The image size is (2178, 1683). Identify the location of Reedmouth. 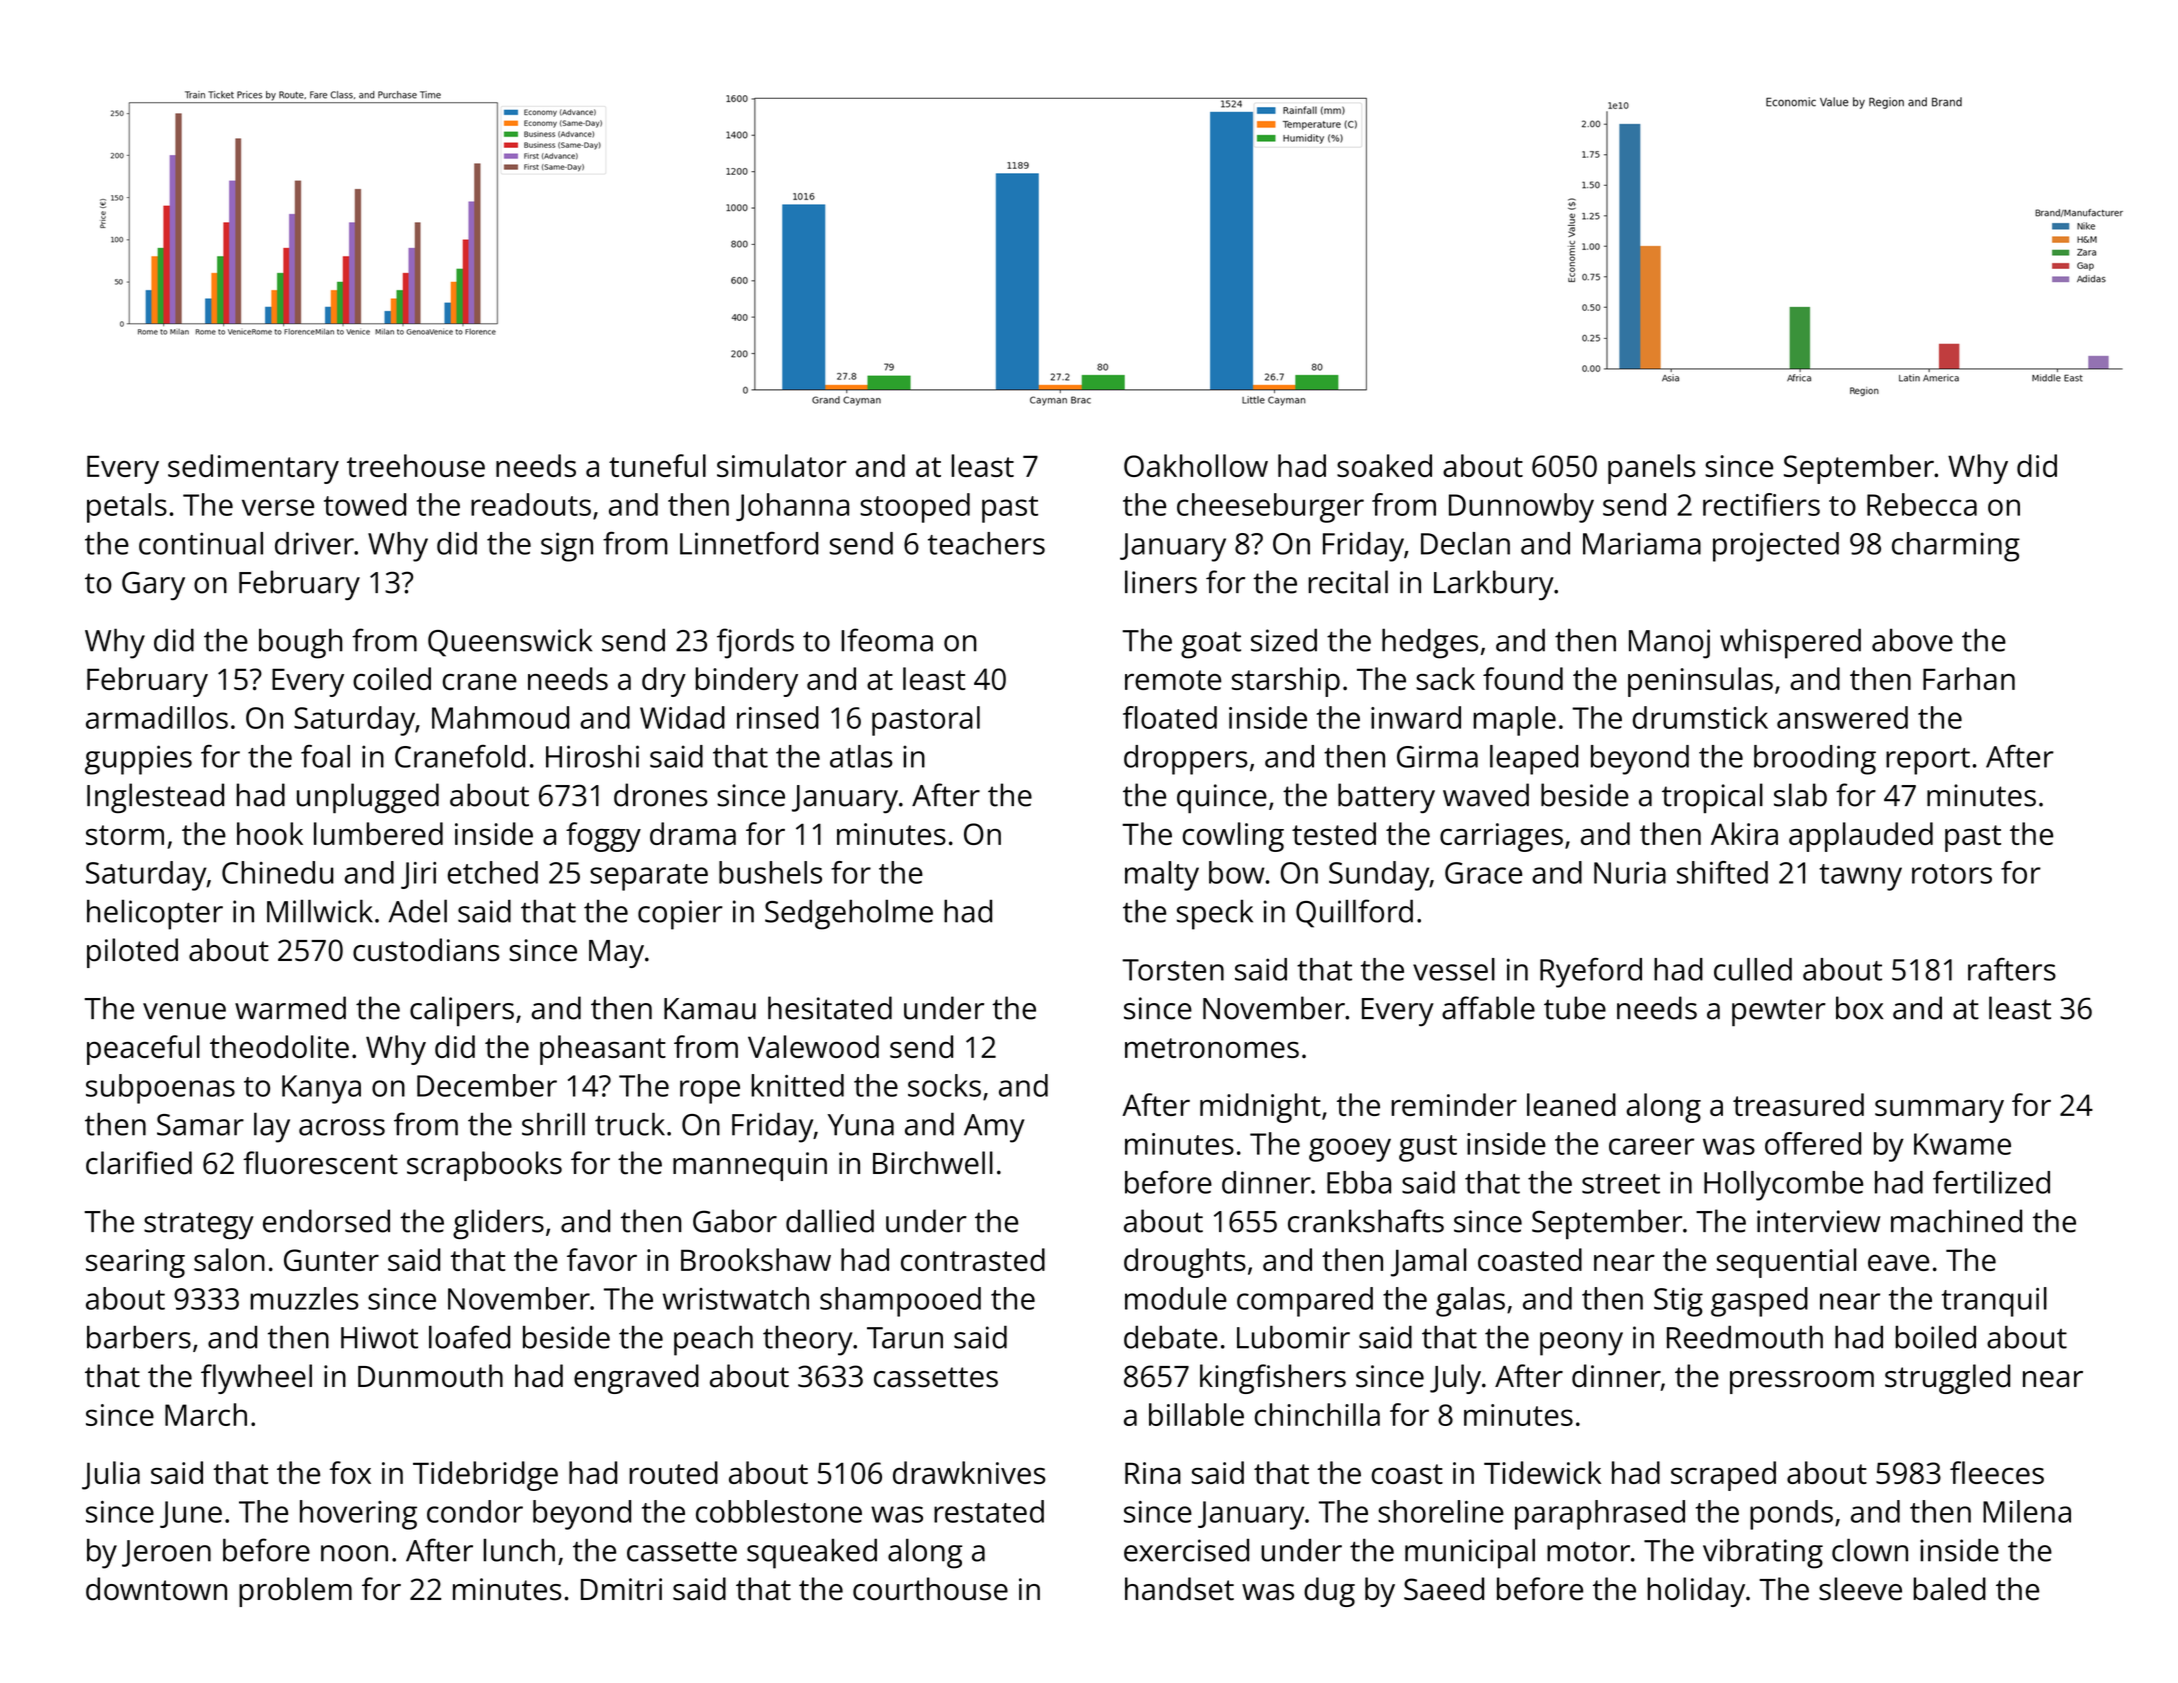
(1745, 1337).
